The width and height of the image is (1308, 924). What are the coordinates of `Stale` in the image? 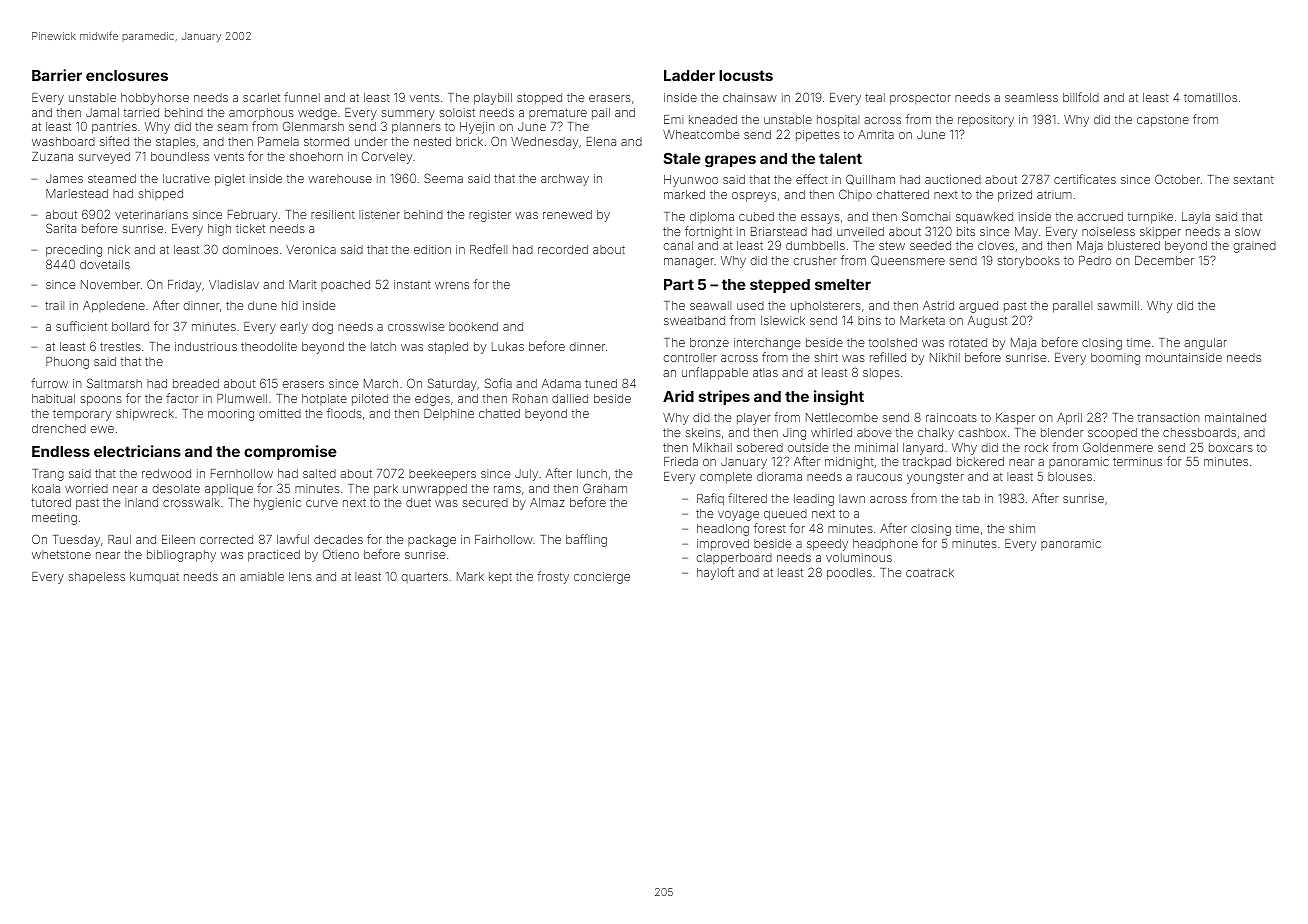 It's located at (682, 158).
